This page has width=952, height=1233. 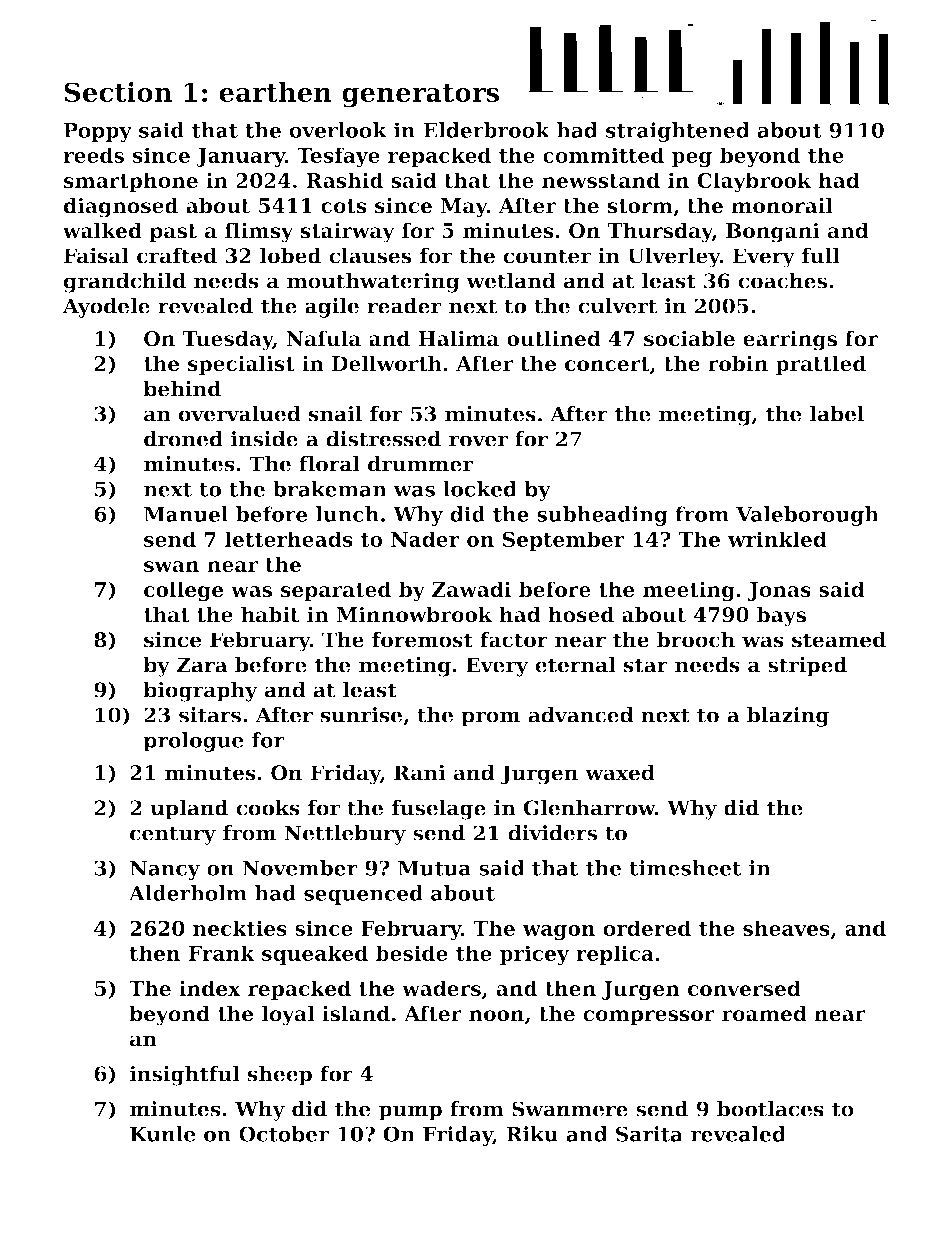 I want to click on specialist, so click(x=241, y=365).
